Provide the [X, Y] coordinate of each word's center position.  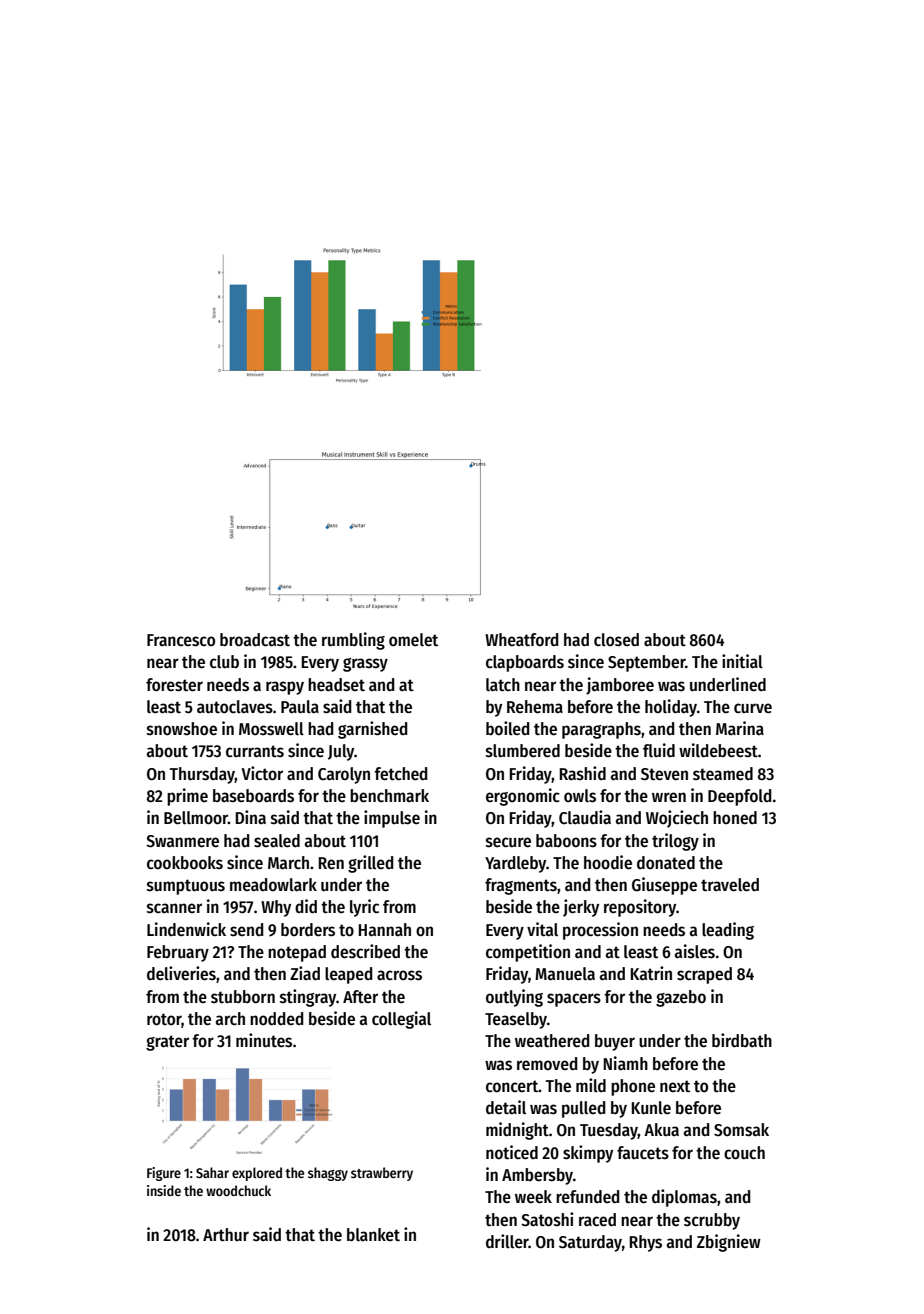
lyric [364, 908]
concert [512, 1086]
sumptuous [186, 887]
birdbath [742, 1040]
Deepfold [740, 797]
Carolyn [344, 775]
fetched [401, 774]
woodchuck [238, 1190]
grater [167, 1043]
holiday [671, 708]
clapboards [525, 663]
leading [728, 931]
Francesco [181, 640]
